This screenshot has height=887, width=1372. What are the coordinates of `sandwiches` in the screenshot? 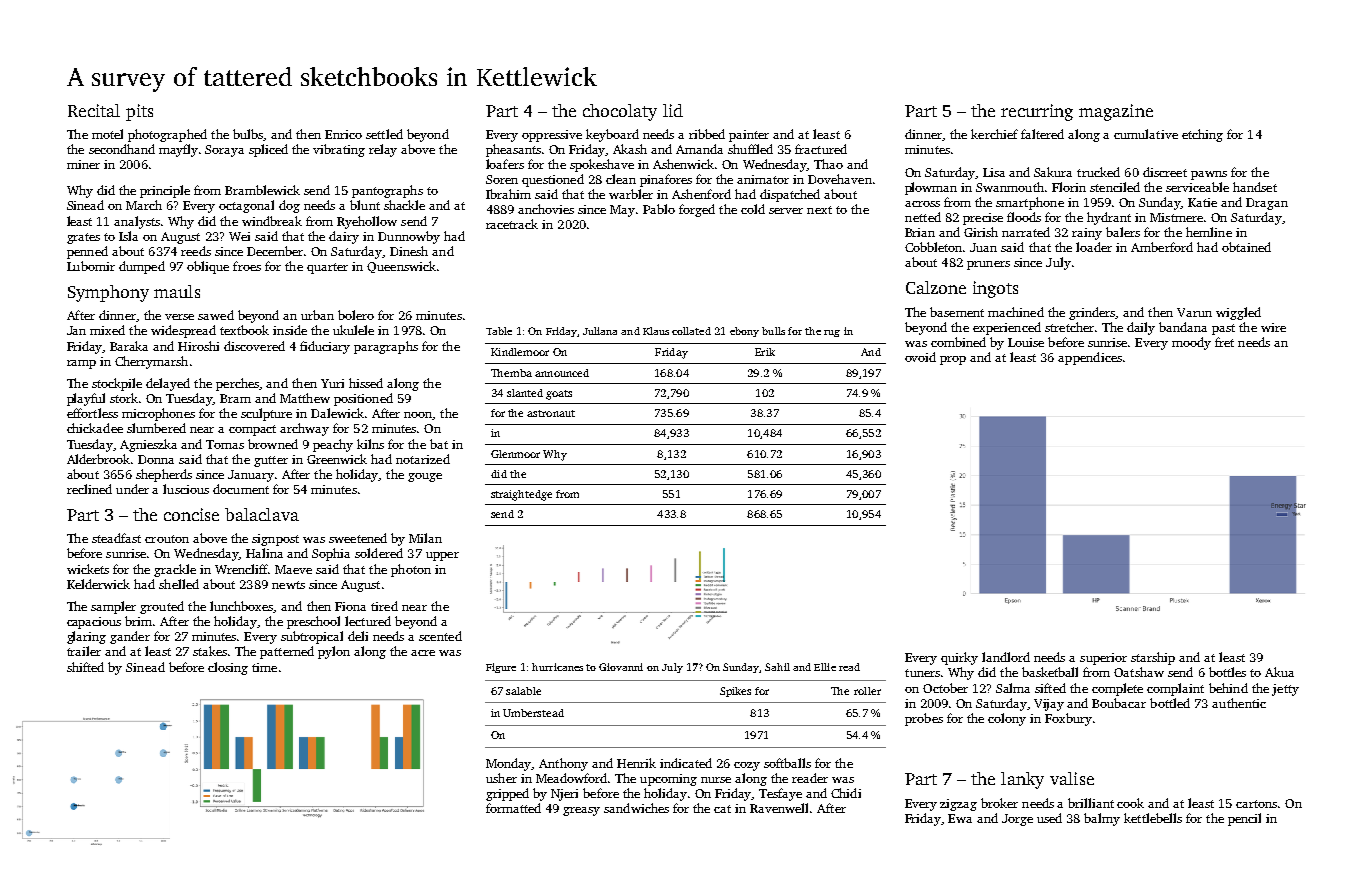 It's located at (636, 808).
